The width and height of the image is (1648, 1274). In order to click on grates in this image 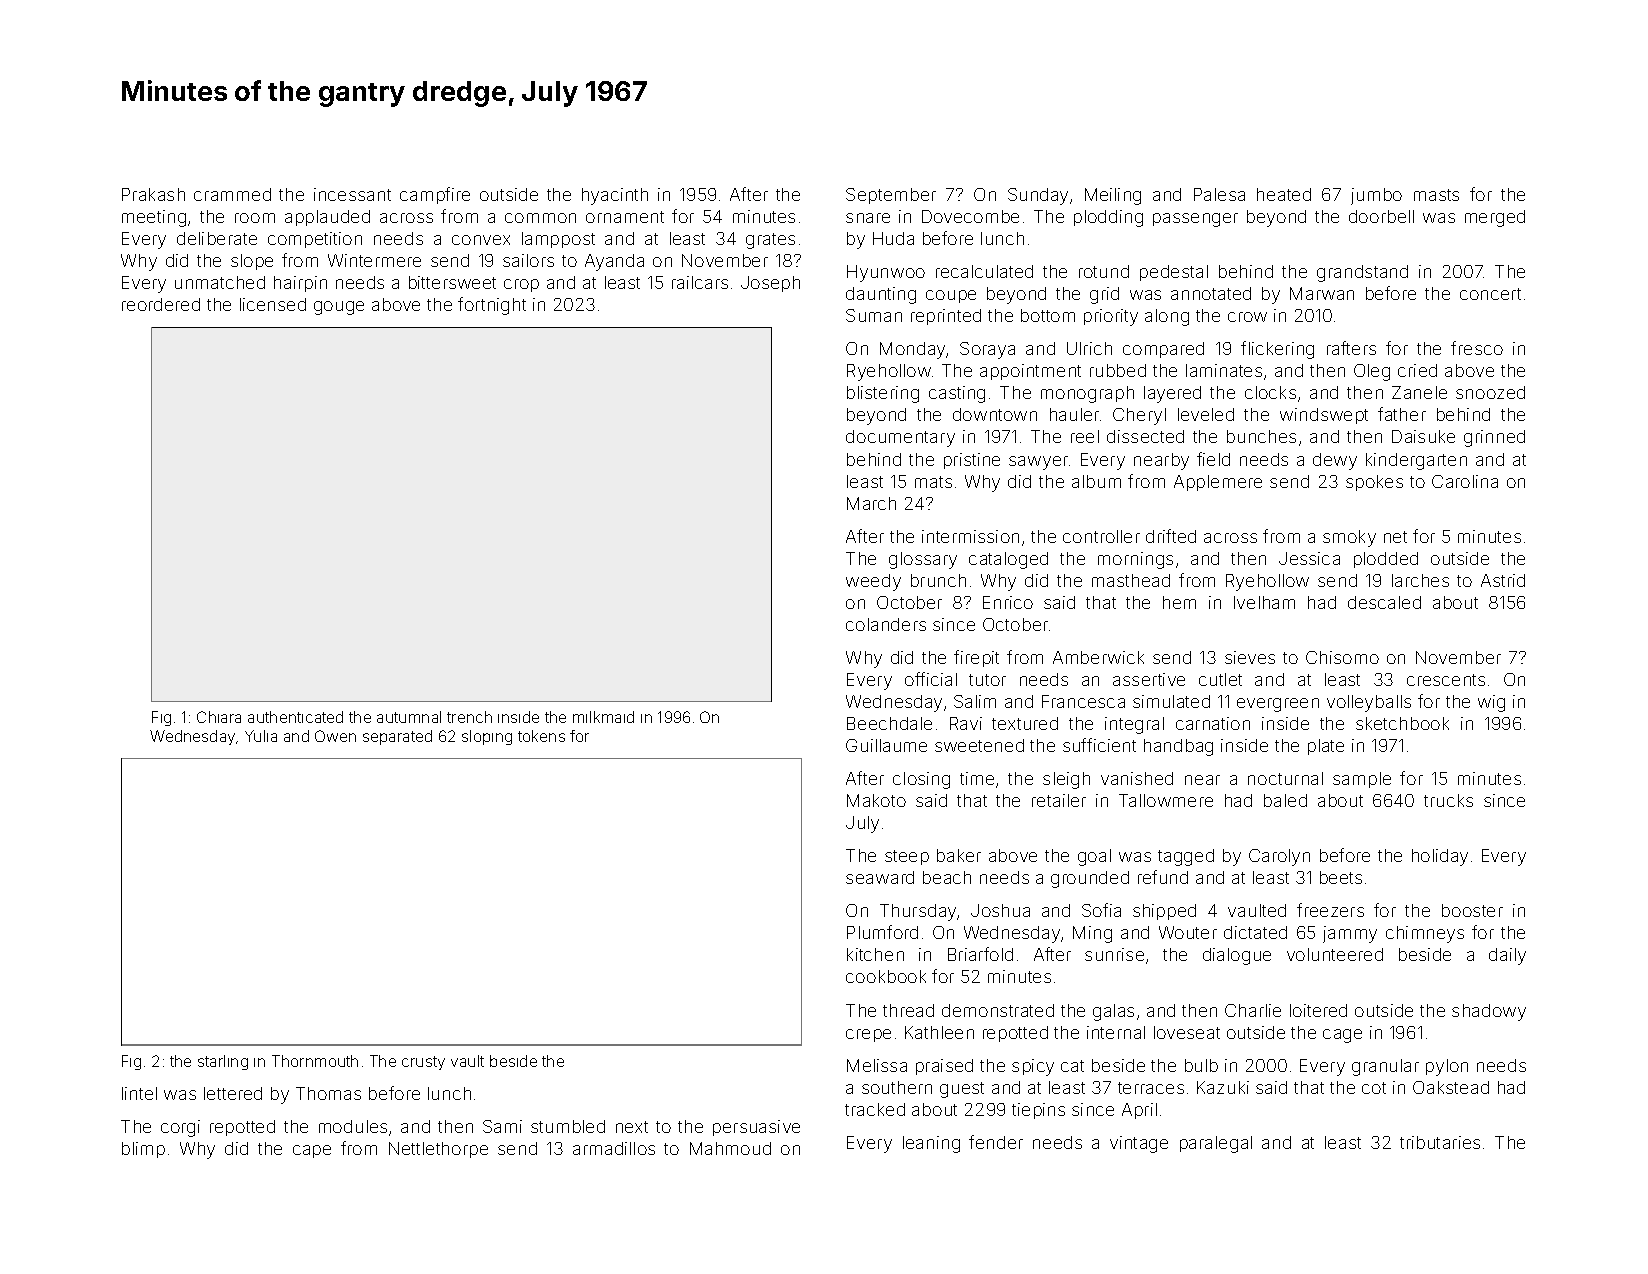, I will do `click(770, 241)`.
